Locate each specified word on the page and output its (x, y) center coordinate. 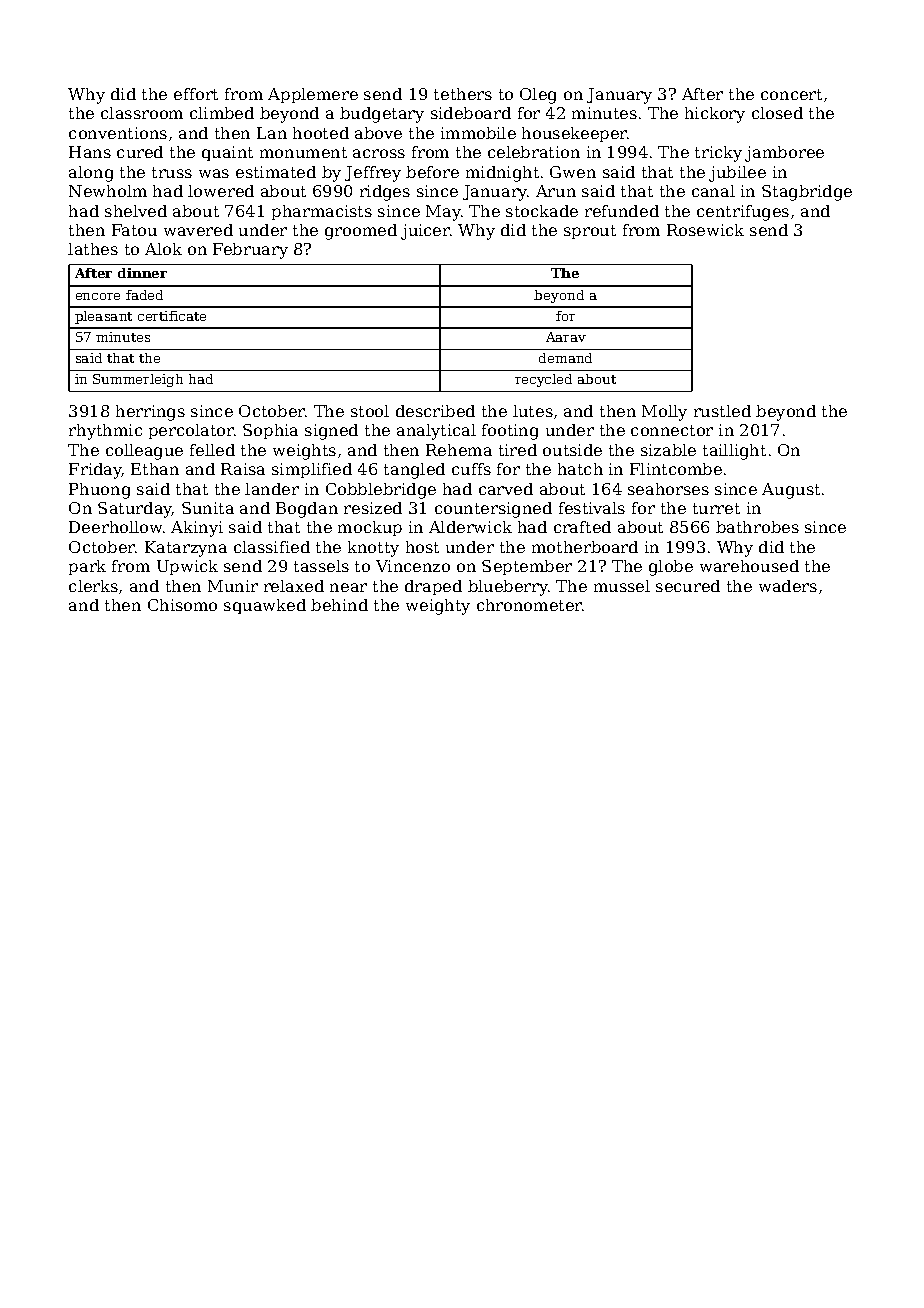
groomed (361, 232)
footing (510, 432)
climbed (222, 113)
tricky (718, 154)
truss (172, 172)
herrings (150, 413)
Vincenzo (413, 566)
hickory (715, 115)
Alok (163, 249)
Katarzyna (186, 549)
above (378, 133)
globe (671, 568)
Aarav (566, 337)
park (87, 567)
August (791, 491)
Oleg (538, 96)
